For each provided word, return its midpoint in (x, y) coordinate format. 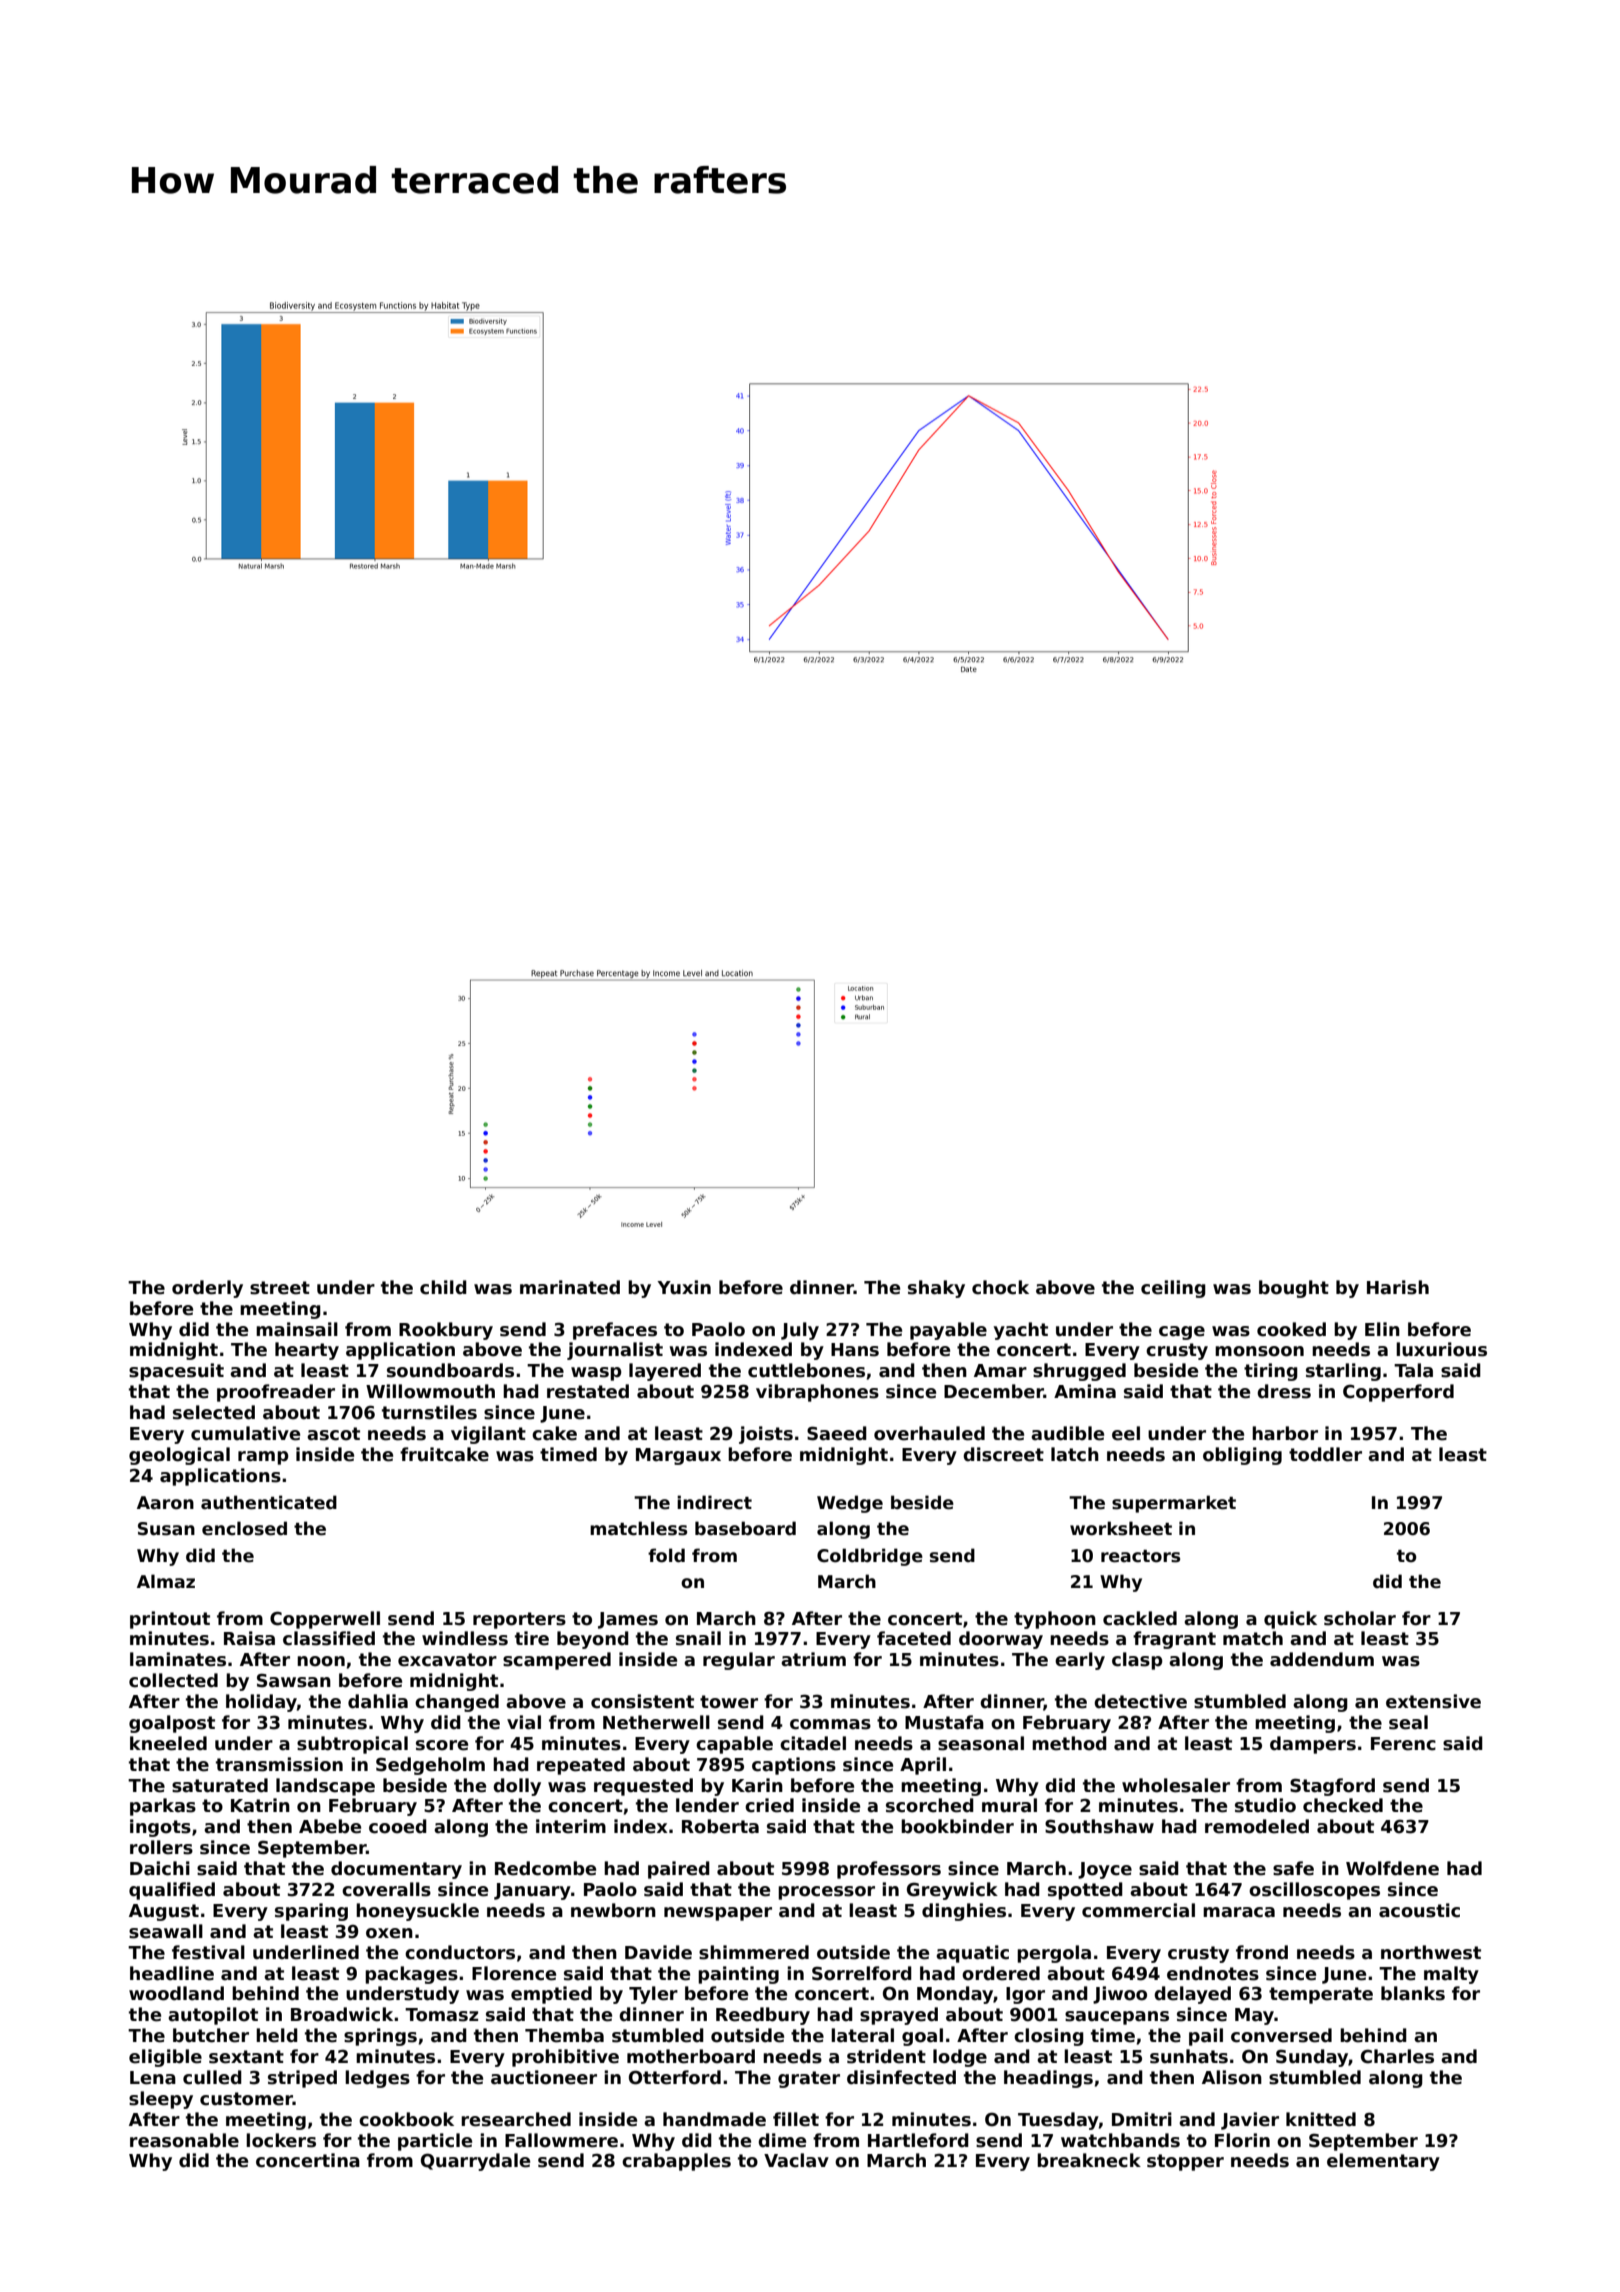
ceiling (1173, 1289)
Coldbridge (870, 1557)
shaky (936, 1289)
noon (321, 1661)
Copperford (1398, 1393)
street (280, 1288)
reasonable (184, 2140)
